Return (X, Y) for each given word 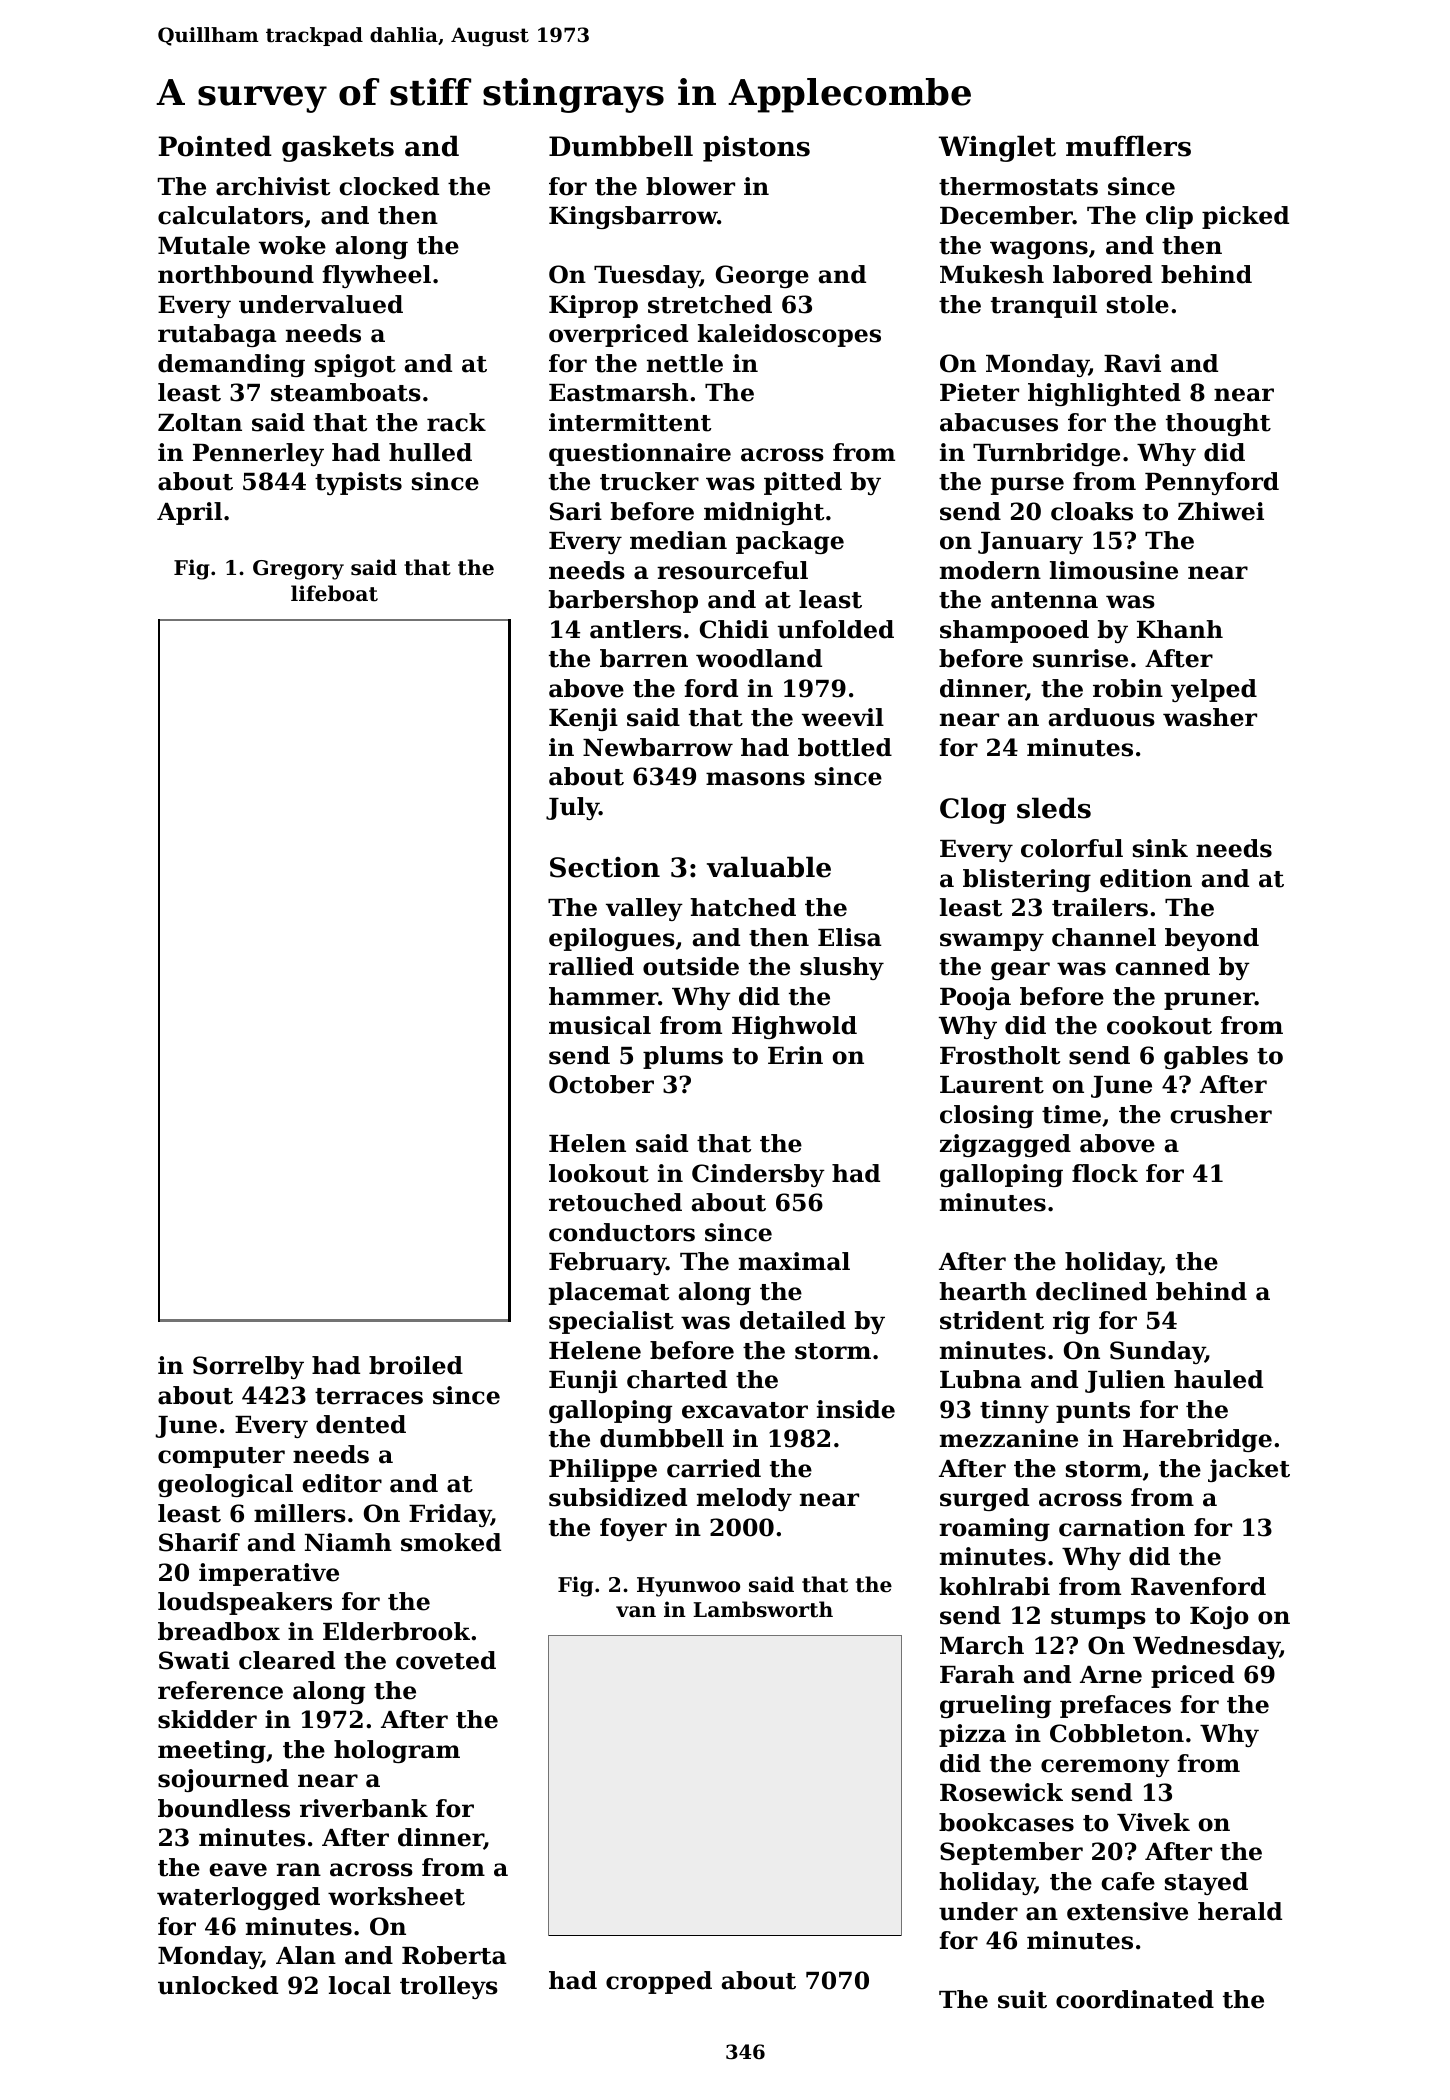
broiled (416, 1365)
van (636, 1611)
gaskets (338, 148)
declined (1091, 1291)
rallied (591, 966)
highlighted (1104, 394)
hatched (743, 907)
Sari (576, 511)
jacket (1249, 1470)
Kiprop (593, 306)
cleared (287, 1660)
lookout (599, 1173)
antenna (1044, 600)
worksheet (396, 1896)
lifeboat (334, 593)
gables (1206, 1057)
